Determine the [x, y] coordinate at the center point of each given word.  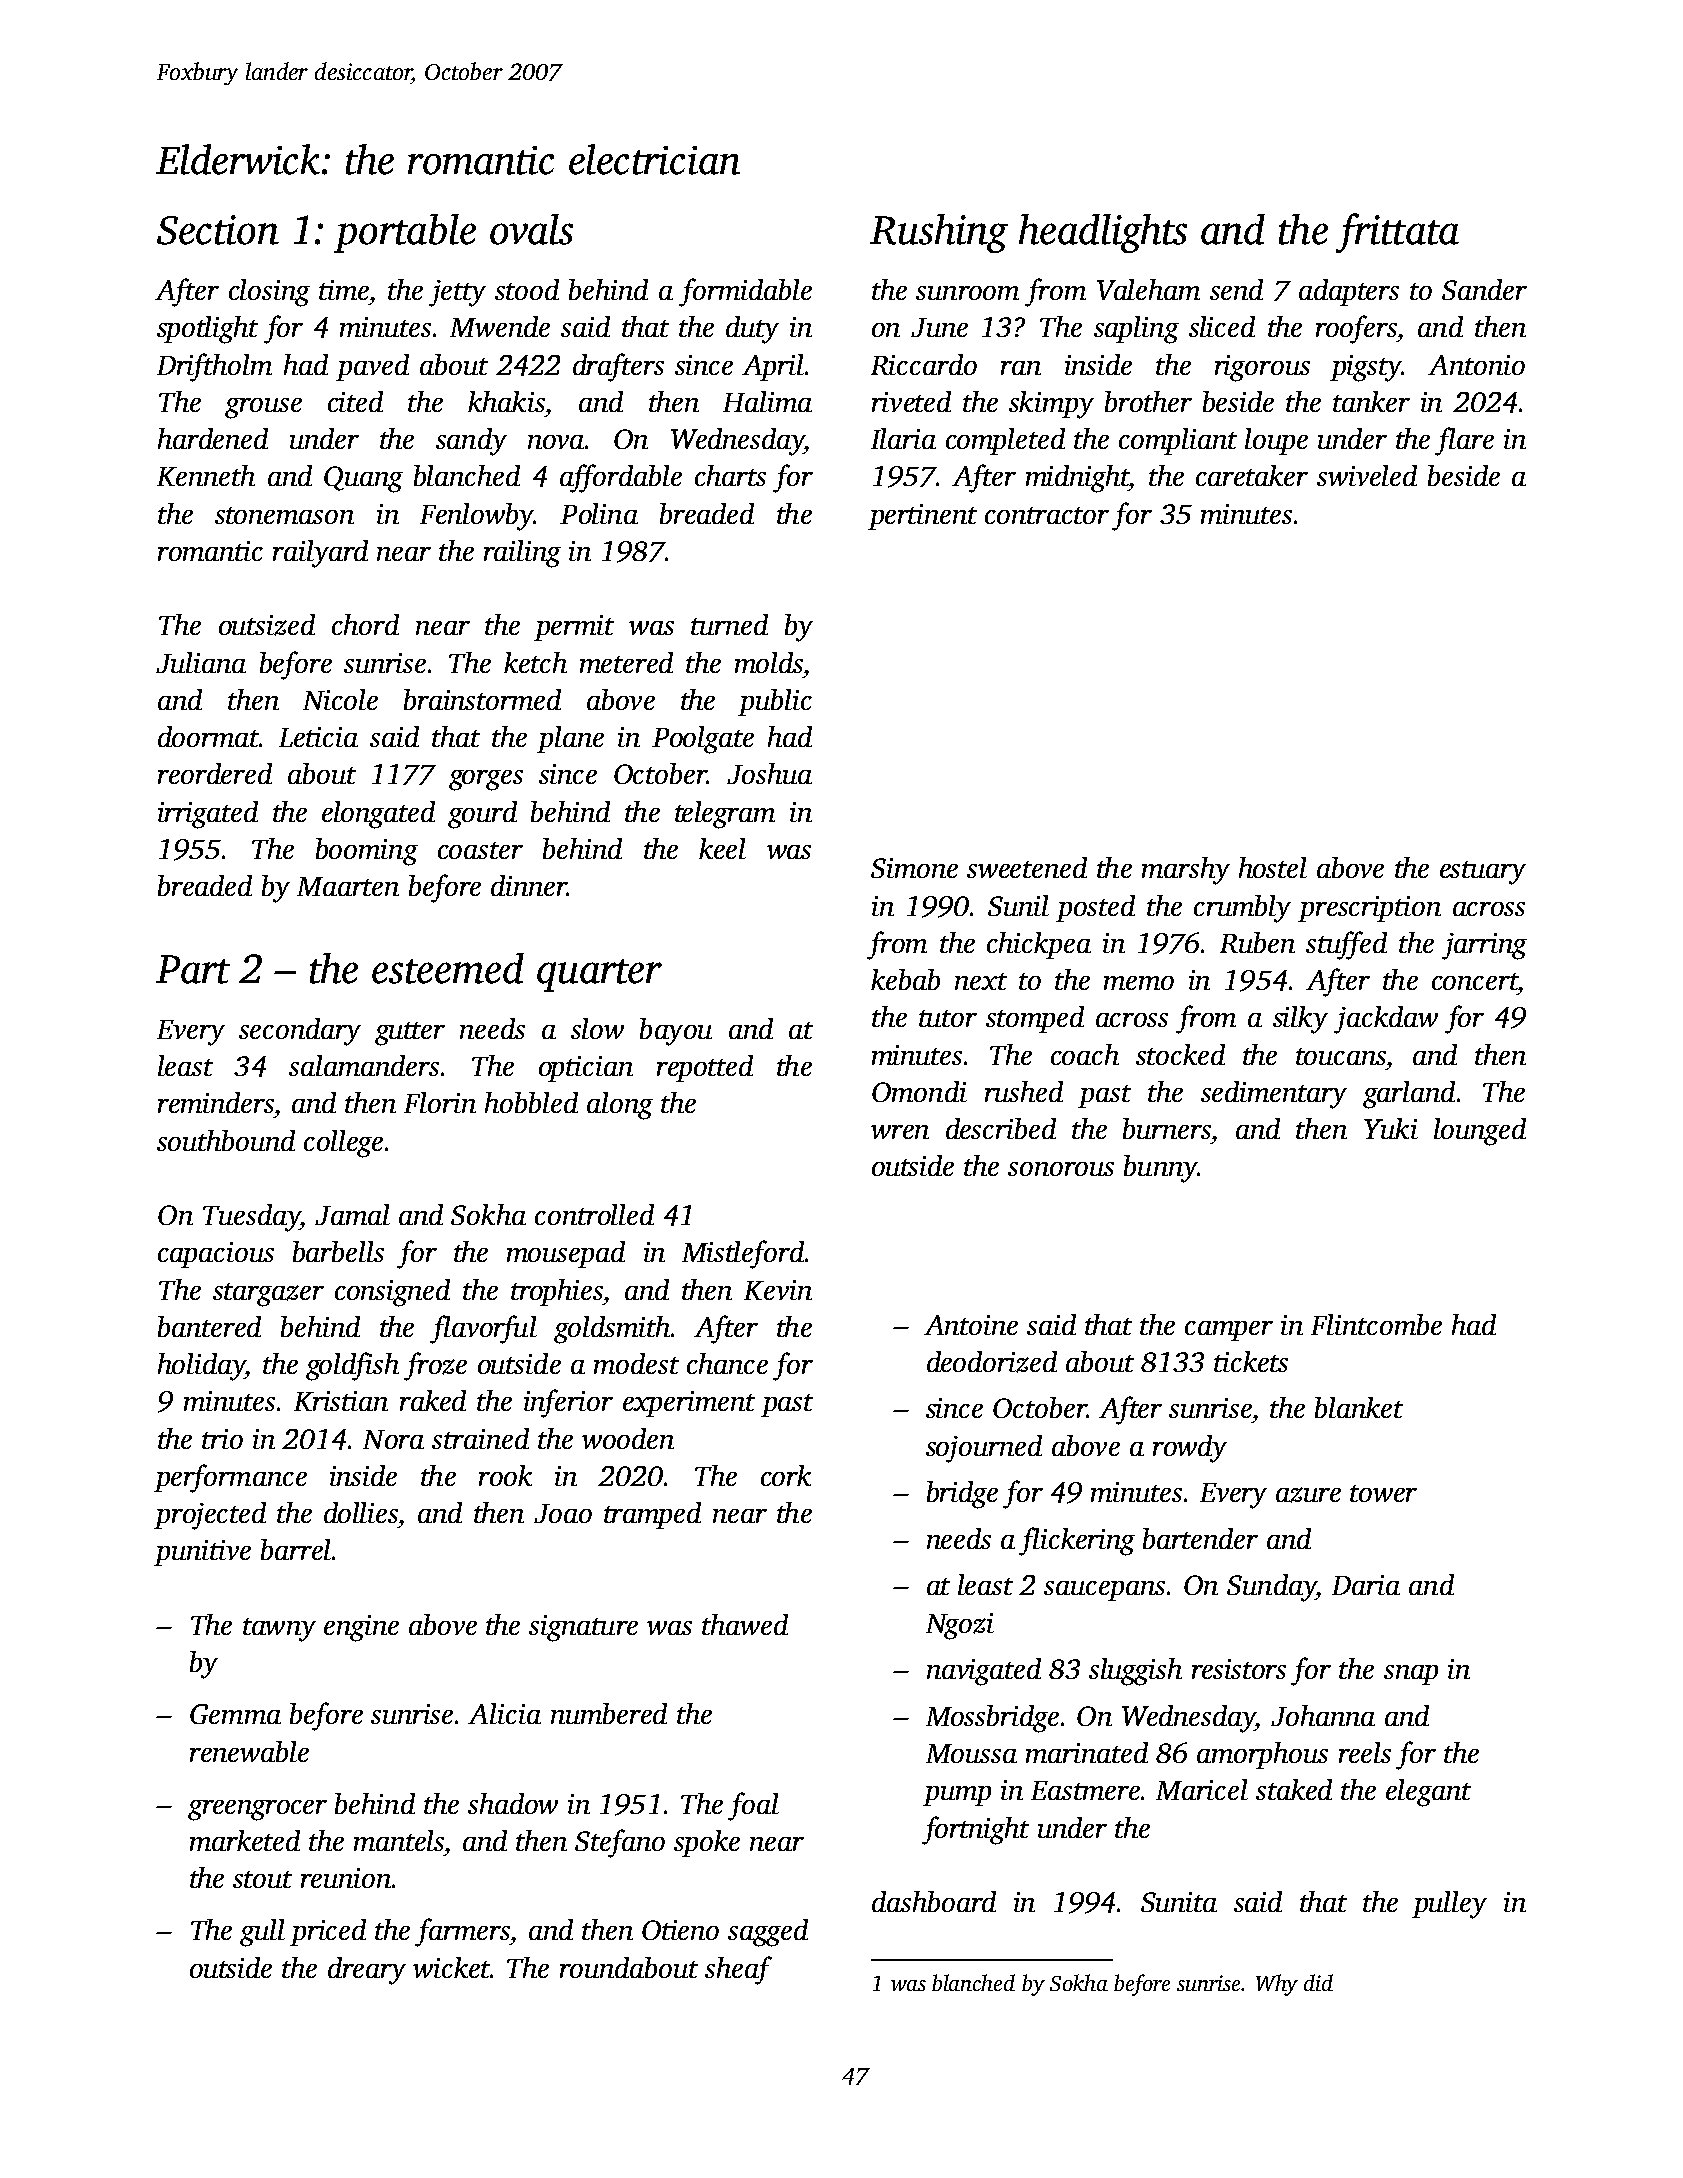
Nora [393, 1439]
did [1318, 1982]
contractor [1047, 515]
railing [522, 554]
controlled [594, 1214]
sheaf [738, 1970]
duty [752, 330]
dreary [367, 1971]
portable [405, 233]
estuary [1483, 873]
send [1236, 289]
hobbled [531, 1102]
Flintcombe [1376, 1324]
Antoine [971, 1325]
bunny [1160, 1169]
